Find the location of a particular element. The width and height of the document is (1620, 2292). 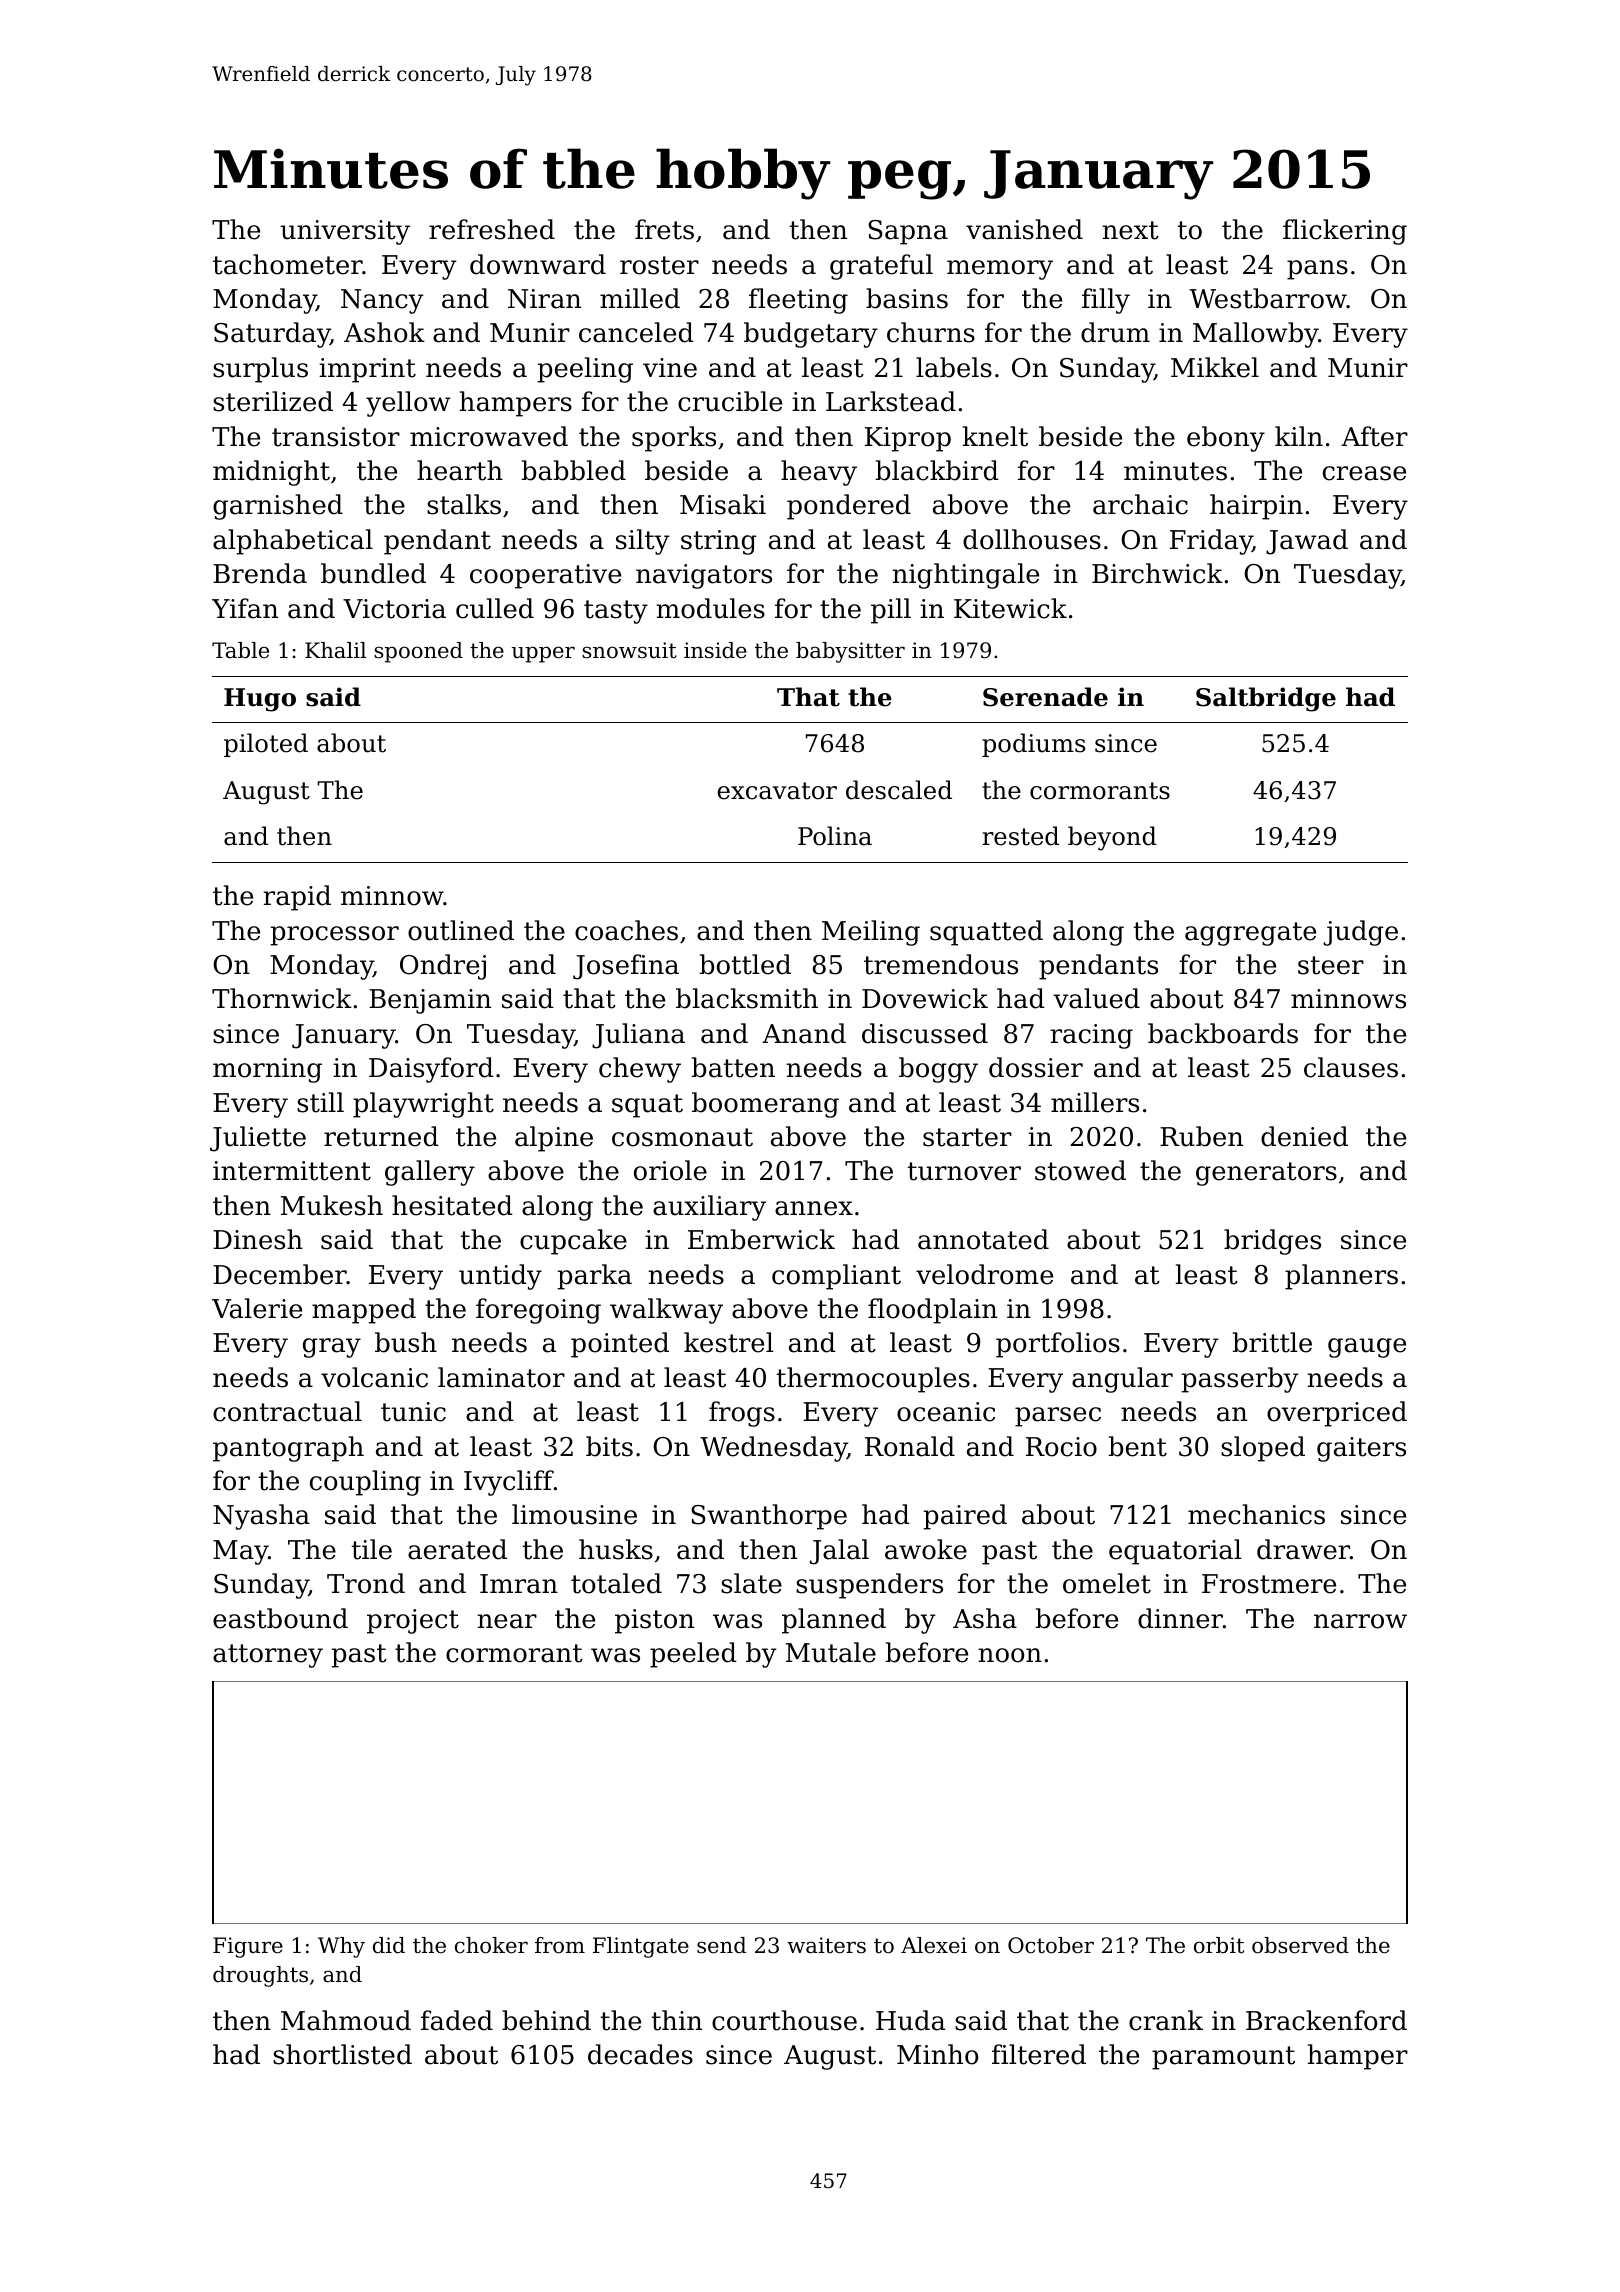

Sapna is located at coordinates (908, 232).
